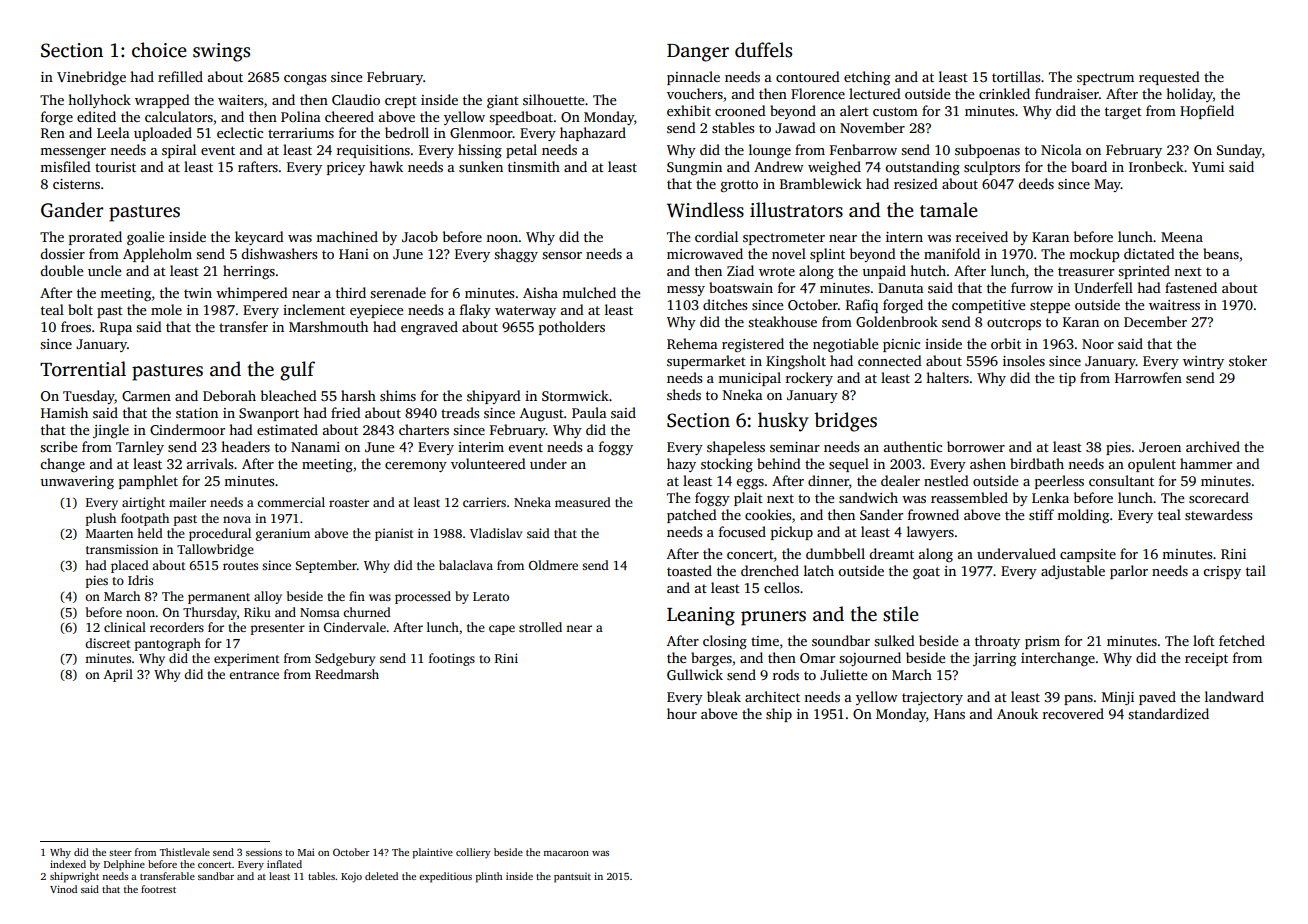 The height and width of the image is (924, 1308). I want to click on parlor, so click(1129, 572).
